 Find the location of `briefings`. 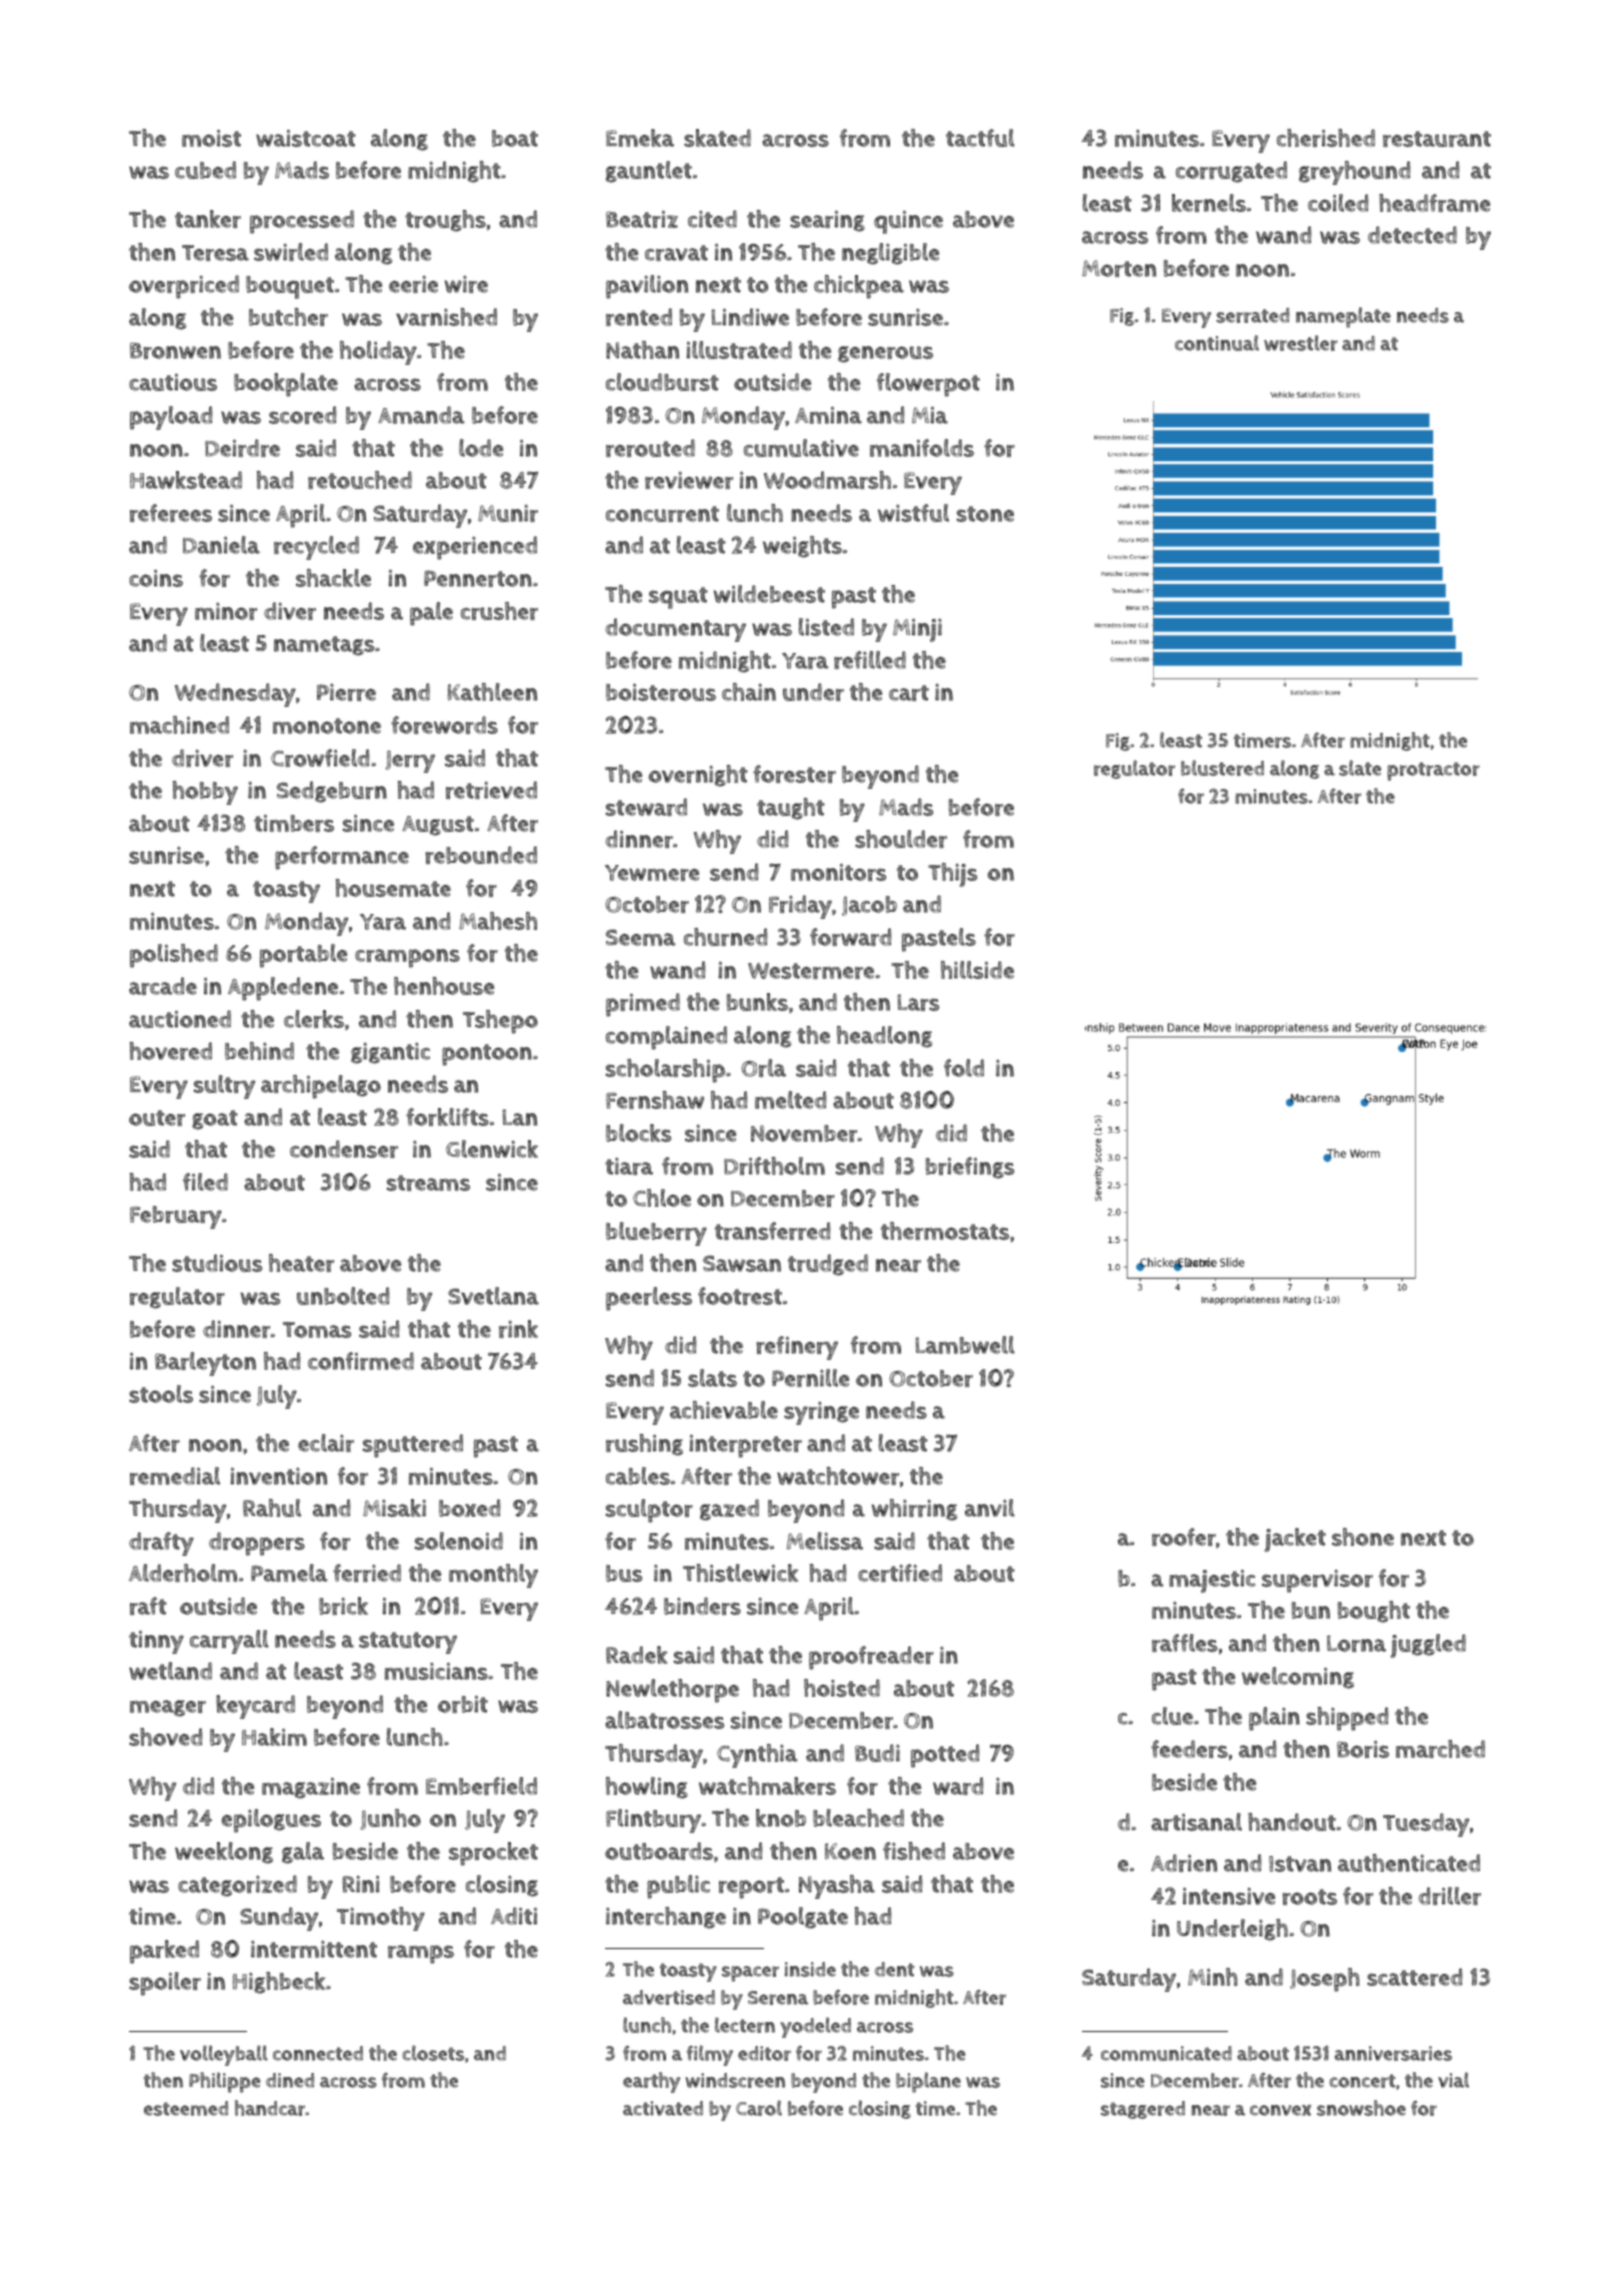

briefings is located at coordinates (970, 1168).
